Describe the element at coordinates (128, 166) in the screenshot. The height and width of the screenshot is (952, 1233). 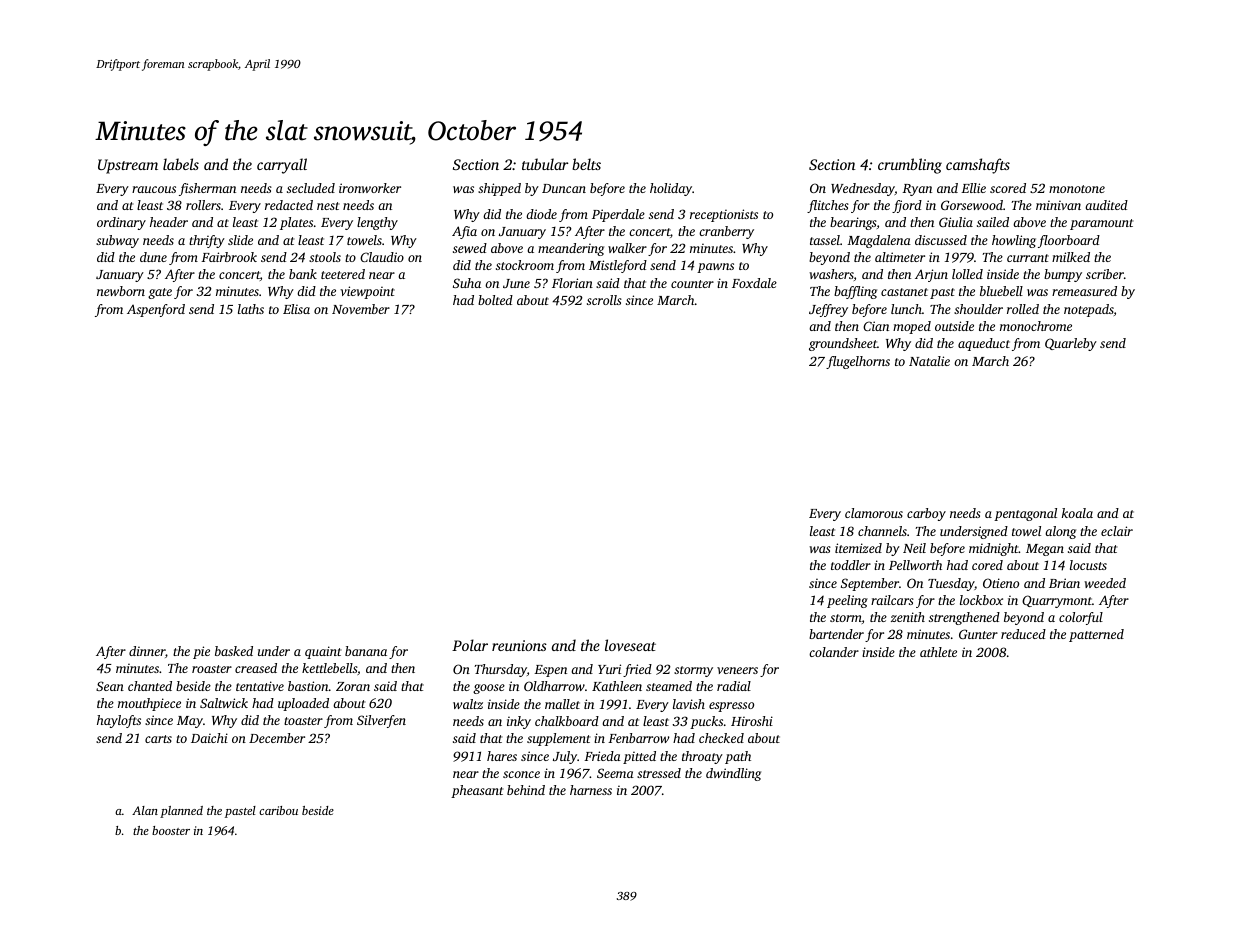
I see `Upstream` at that location.
